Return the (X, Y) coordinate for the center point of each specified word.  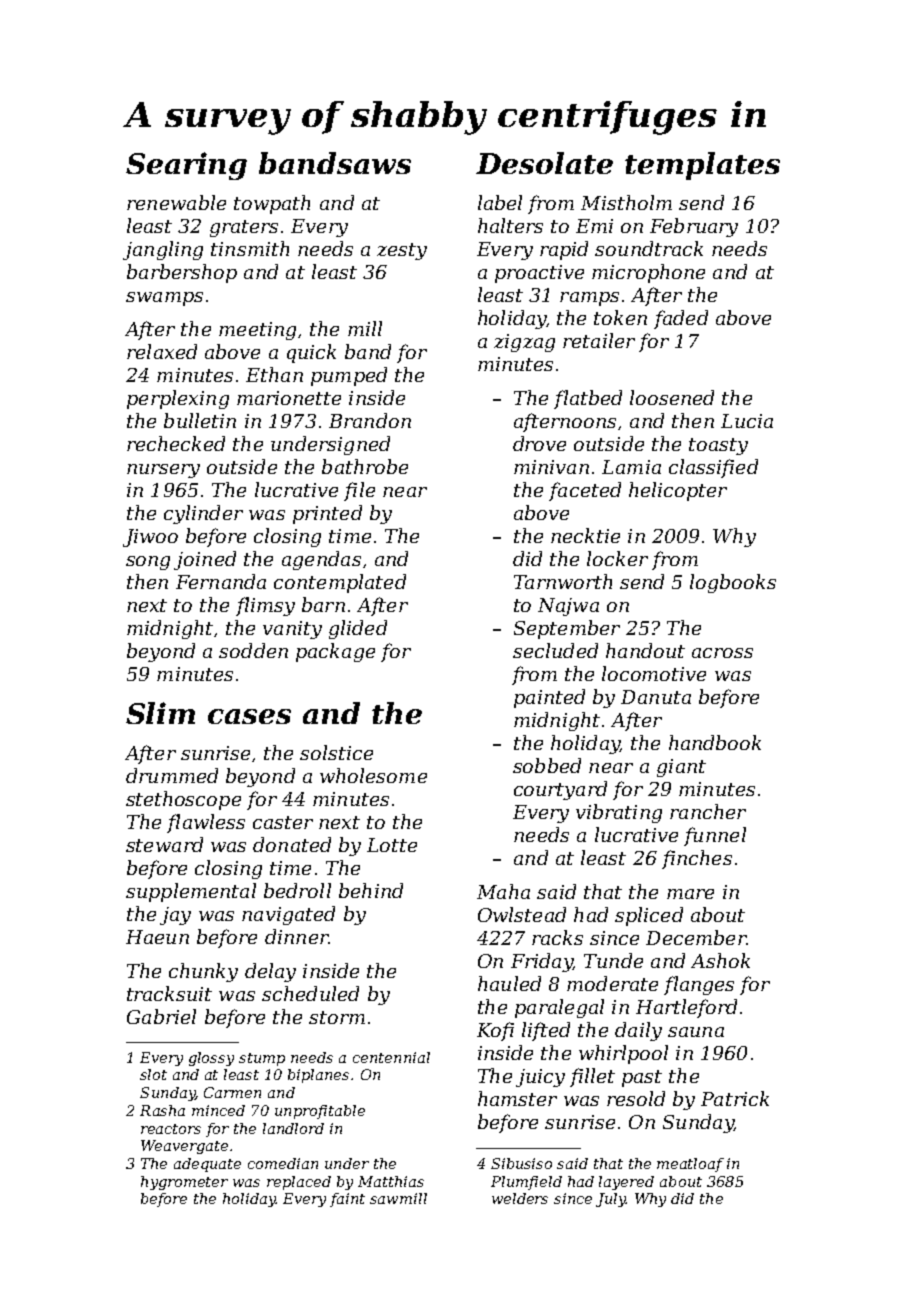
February (694, 227)
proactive (539, 274)
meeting (257, 331)
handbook (715, 742)
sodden (253, 650)
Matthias (391, 1181)
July (611, 1200)
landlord (293, 1128)
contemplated (340, 583)
